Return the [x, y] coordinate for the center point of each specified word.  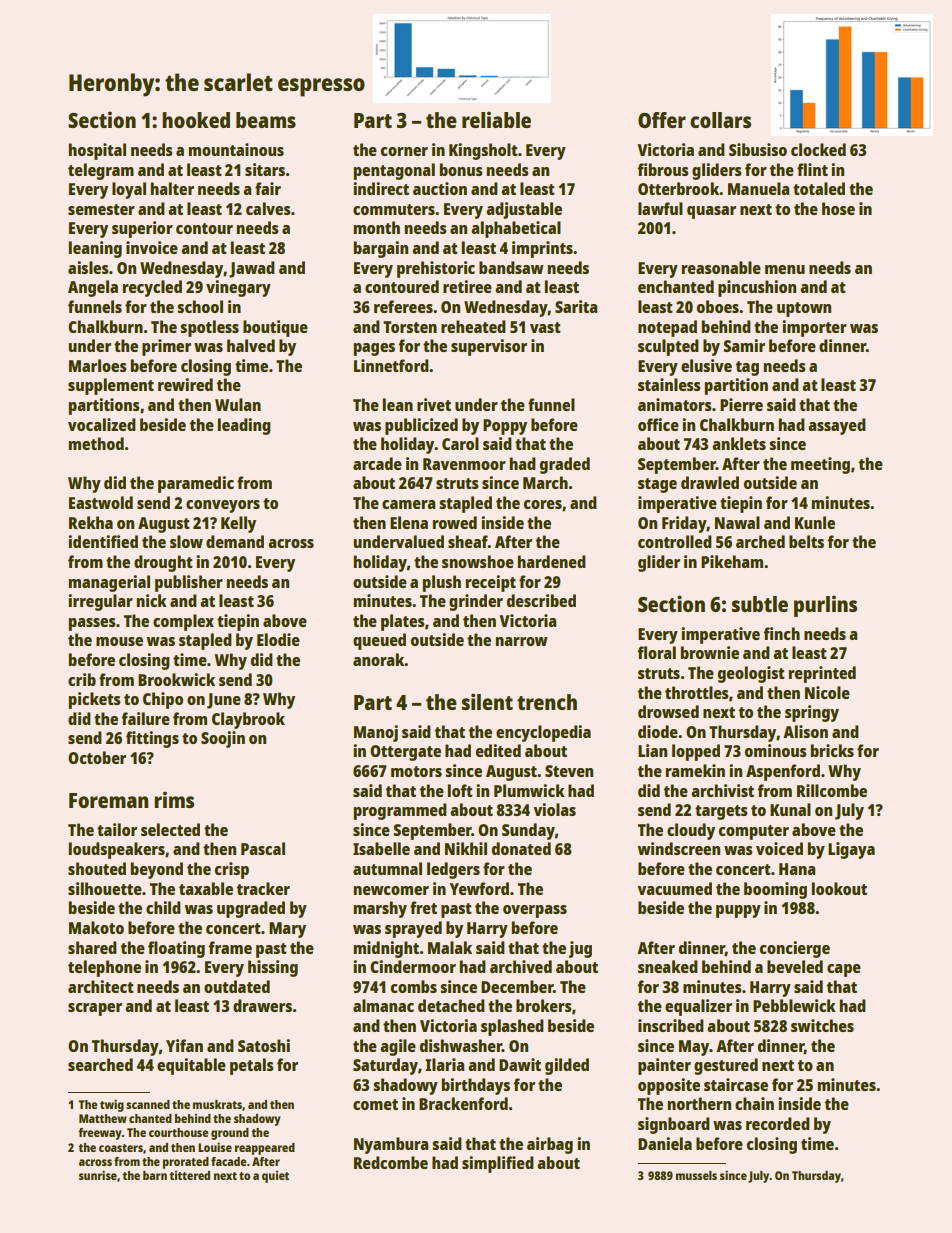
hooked [196, 120]
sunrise [98, 1175]
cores [543, 504]
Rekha [91, 522]
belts [806, 541]
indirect [381, 188]
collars [720, 120]
